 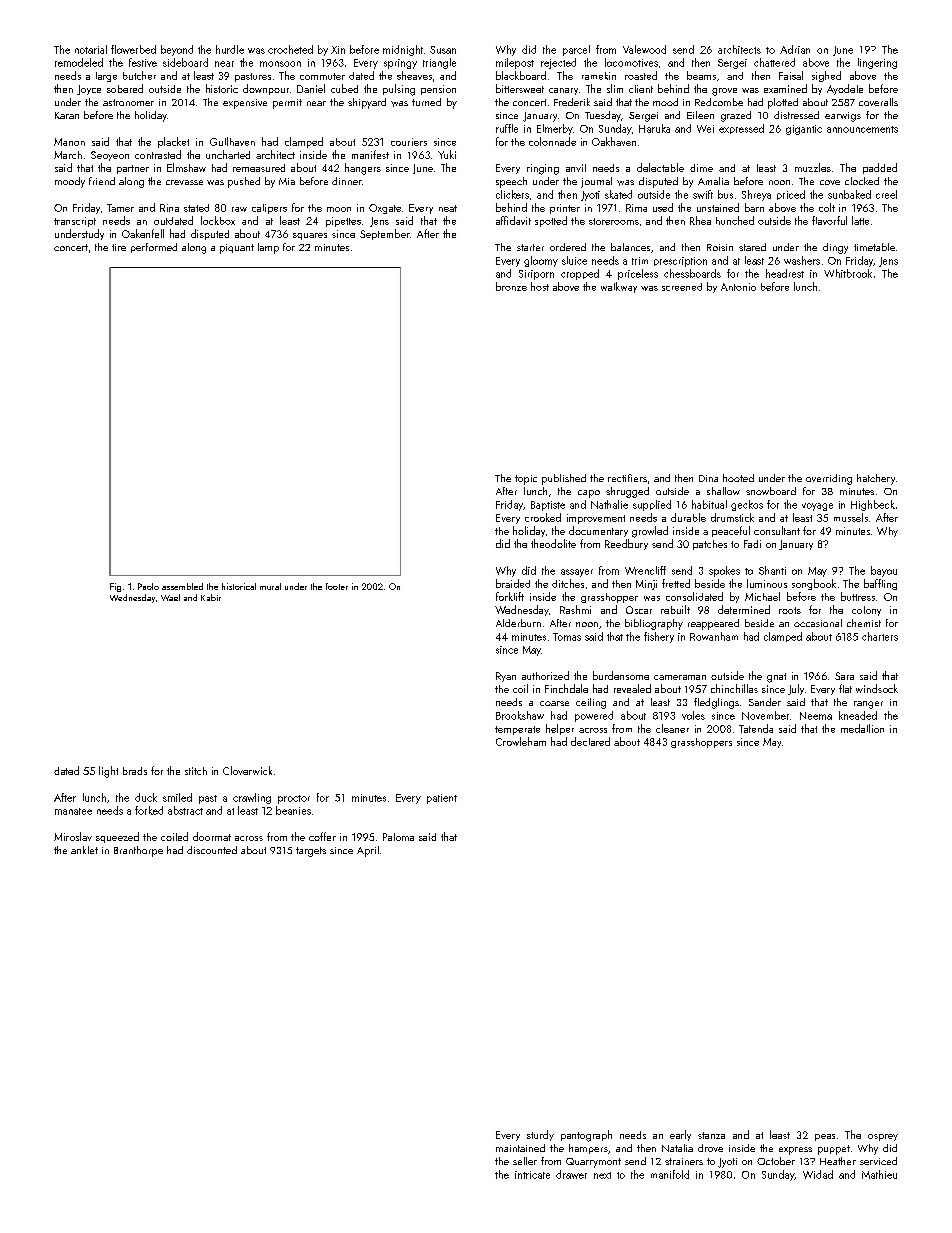 What do you see at coordinates (311, 852) in the page?
I see `targets` at bounding box center [311, 852].
